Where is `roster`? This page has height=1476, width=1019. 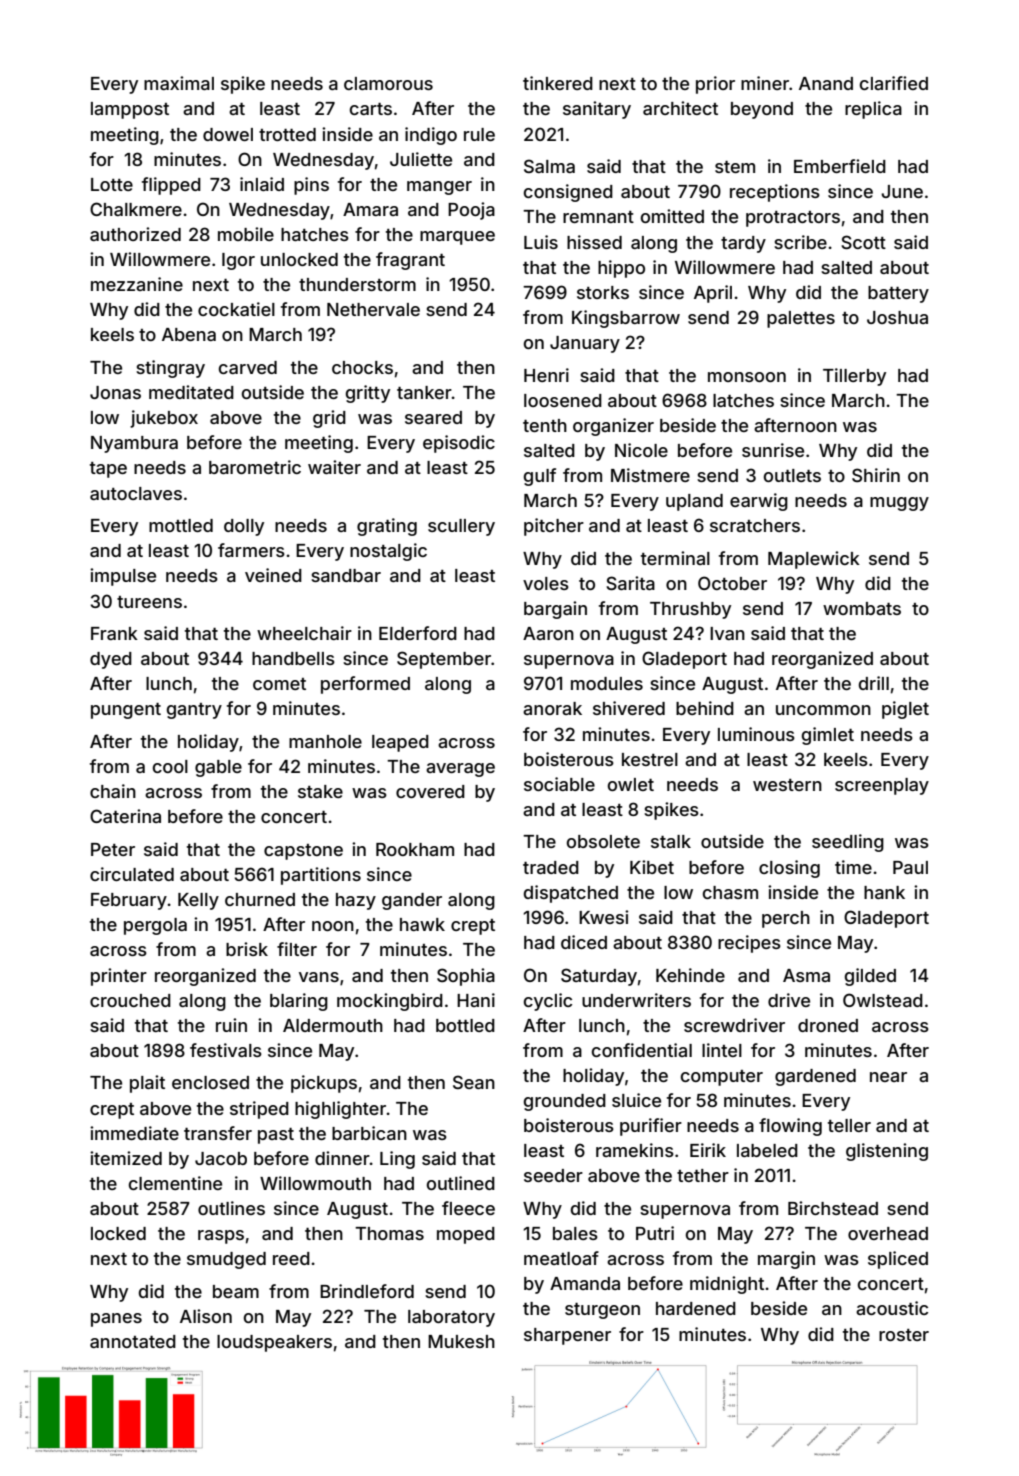 roster is located at coordinates (904, 1335).
